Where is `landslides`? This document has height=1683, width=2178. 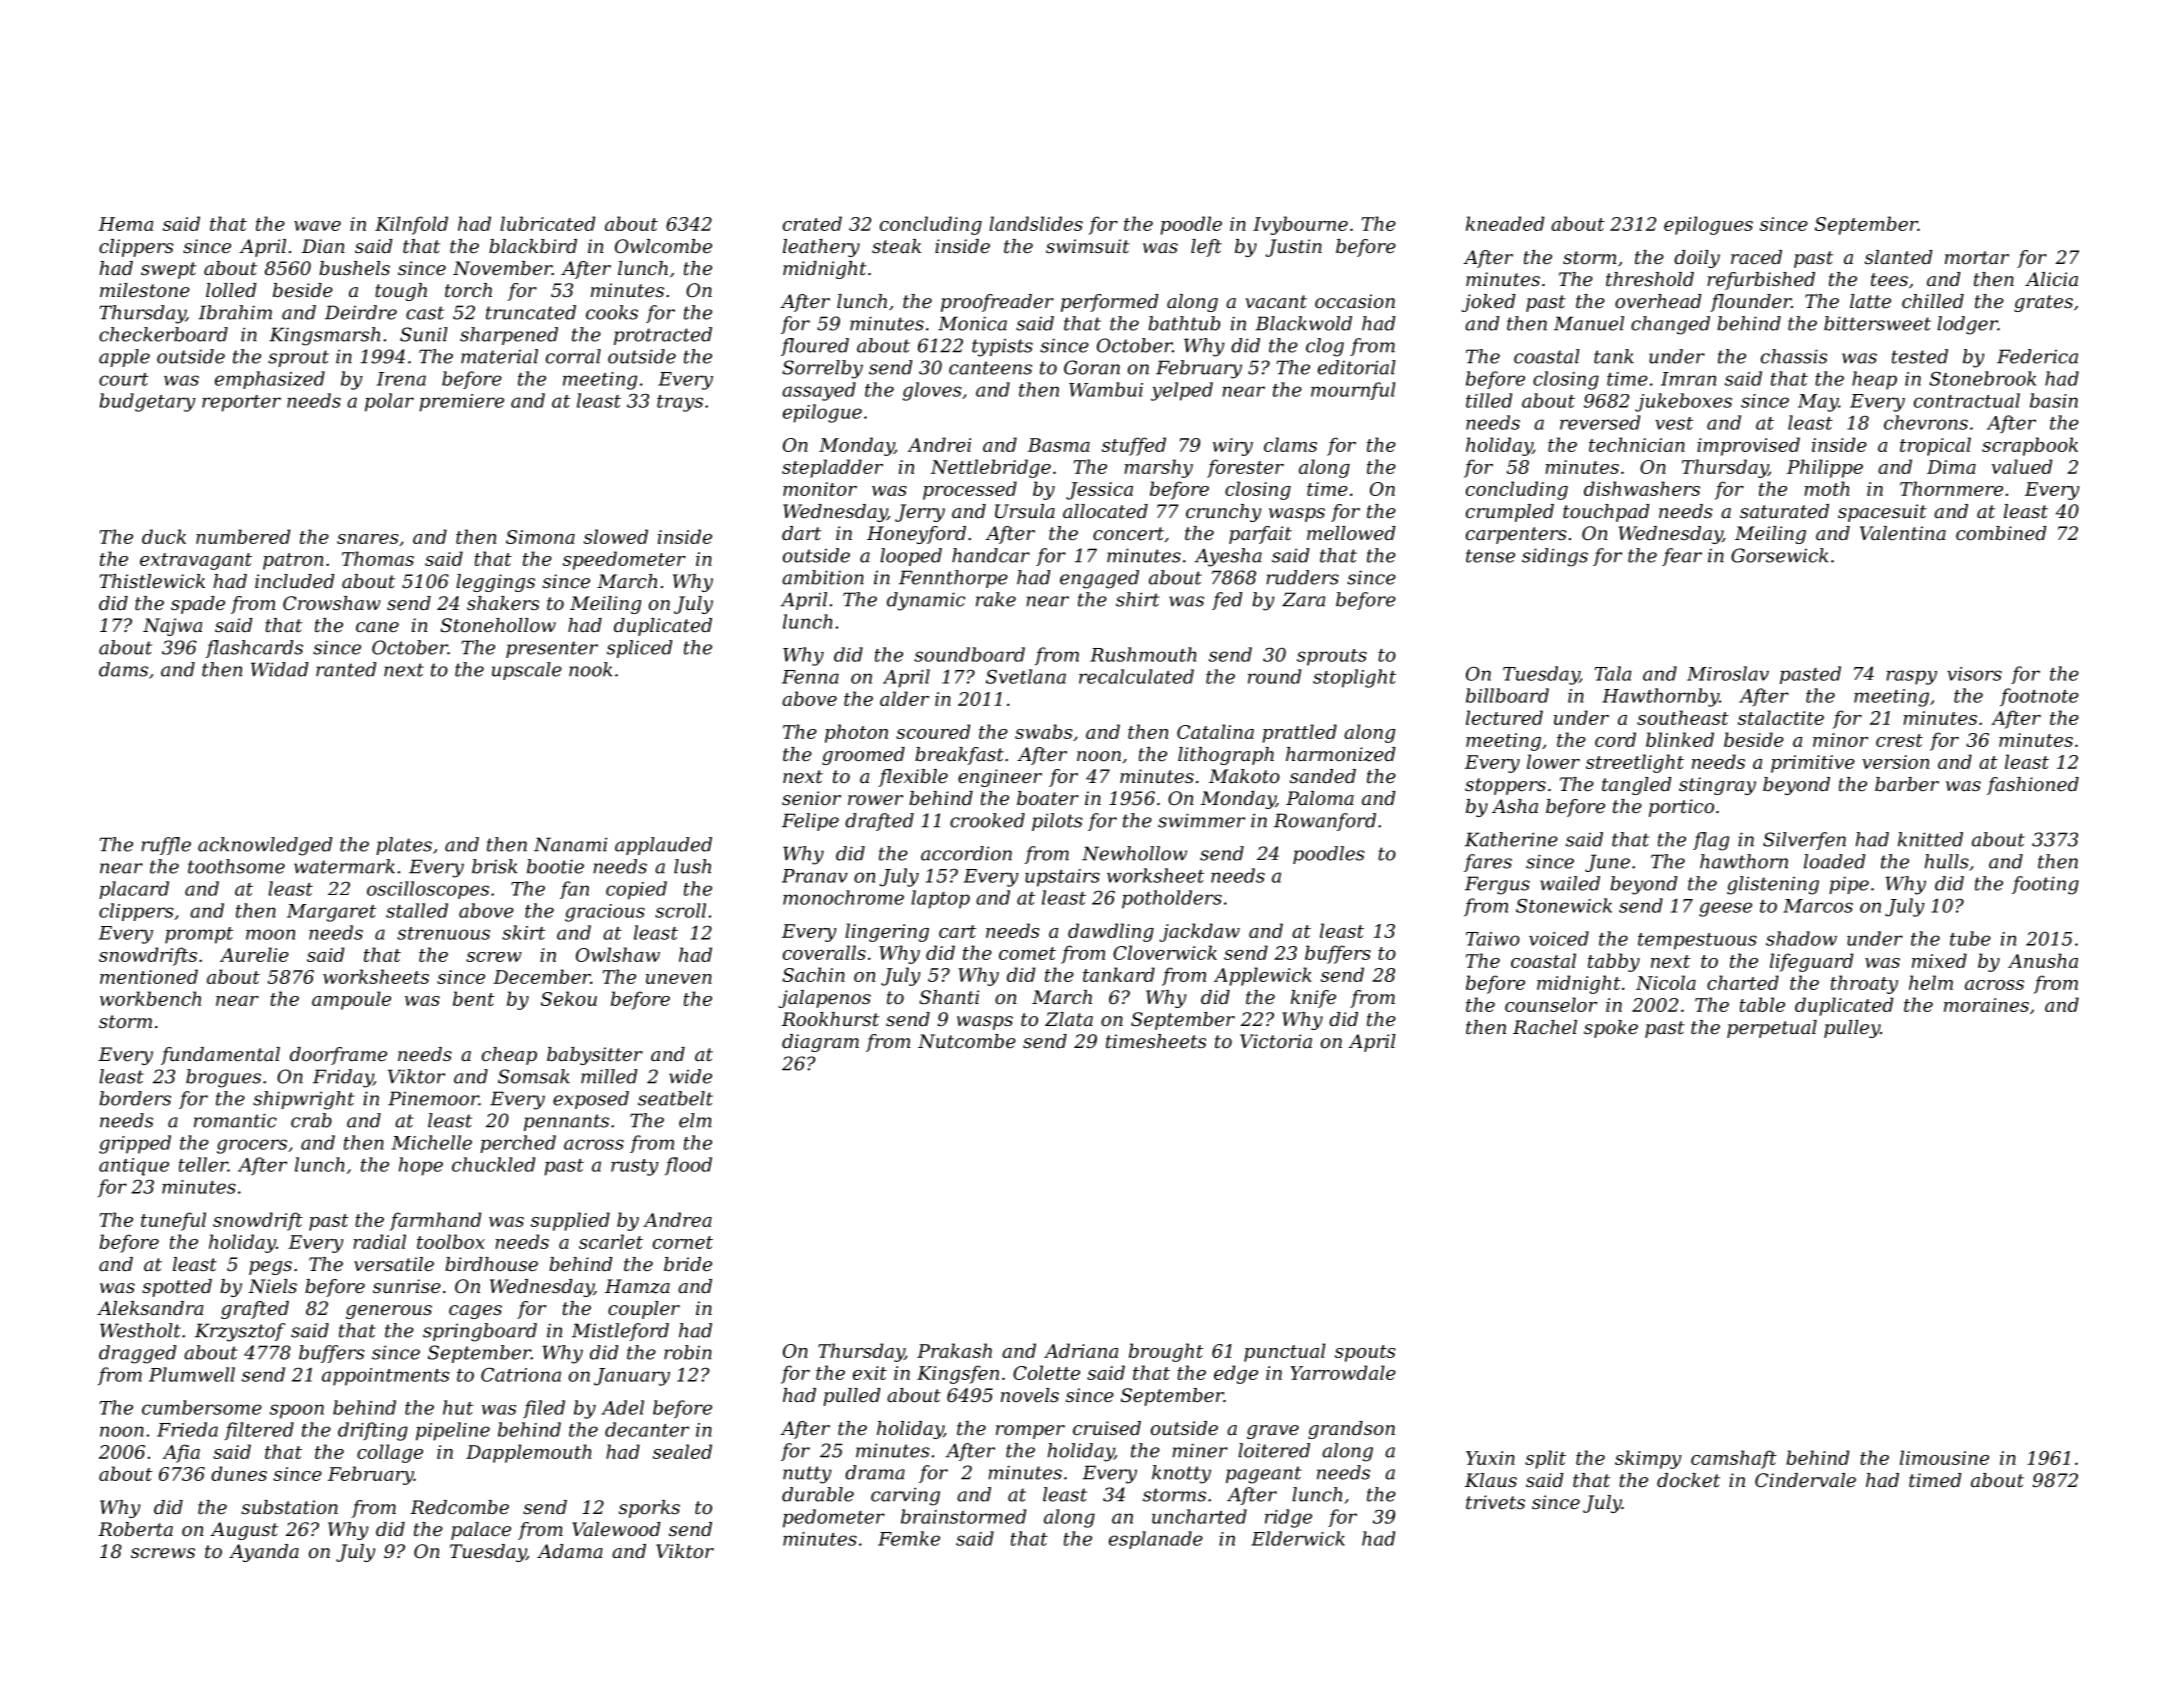
landslides is located at coordinates (1036, 223).
